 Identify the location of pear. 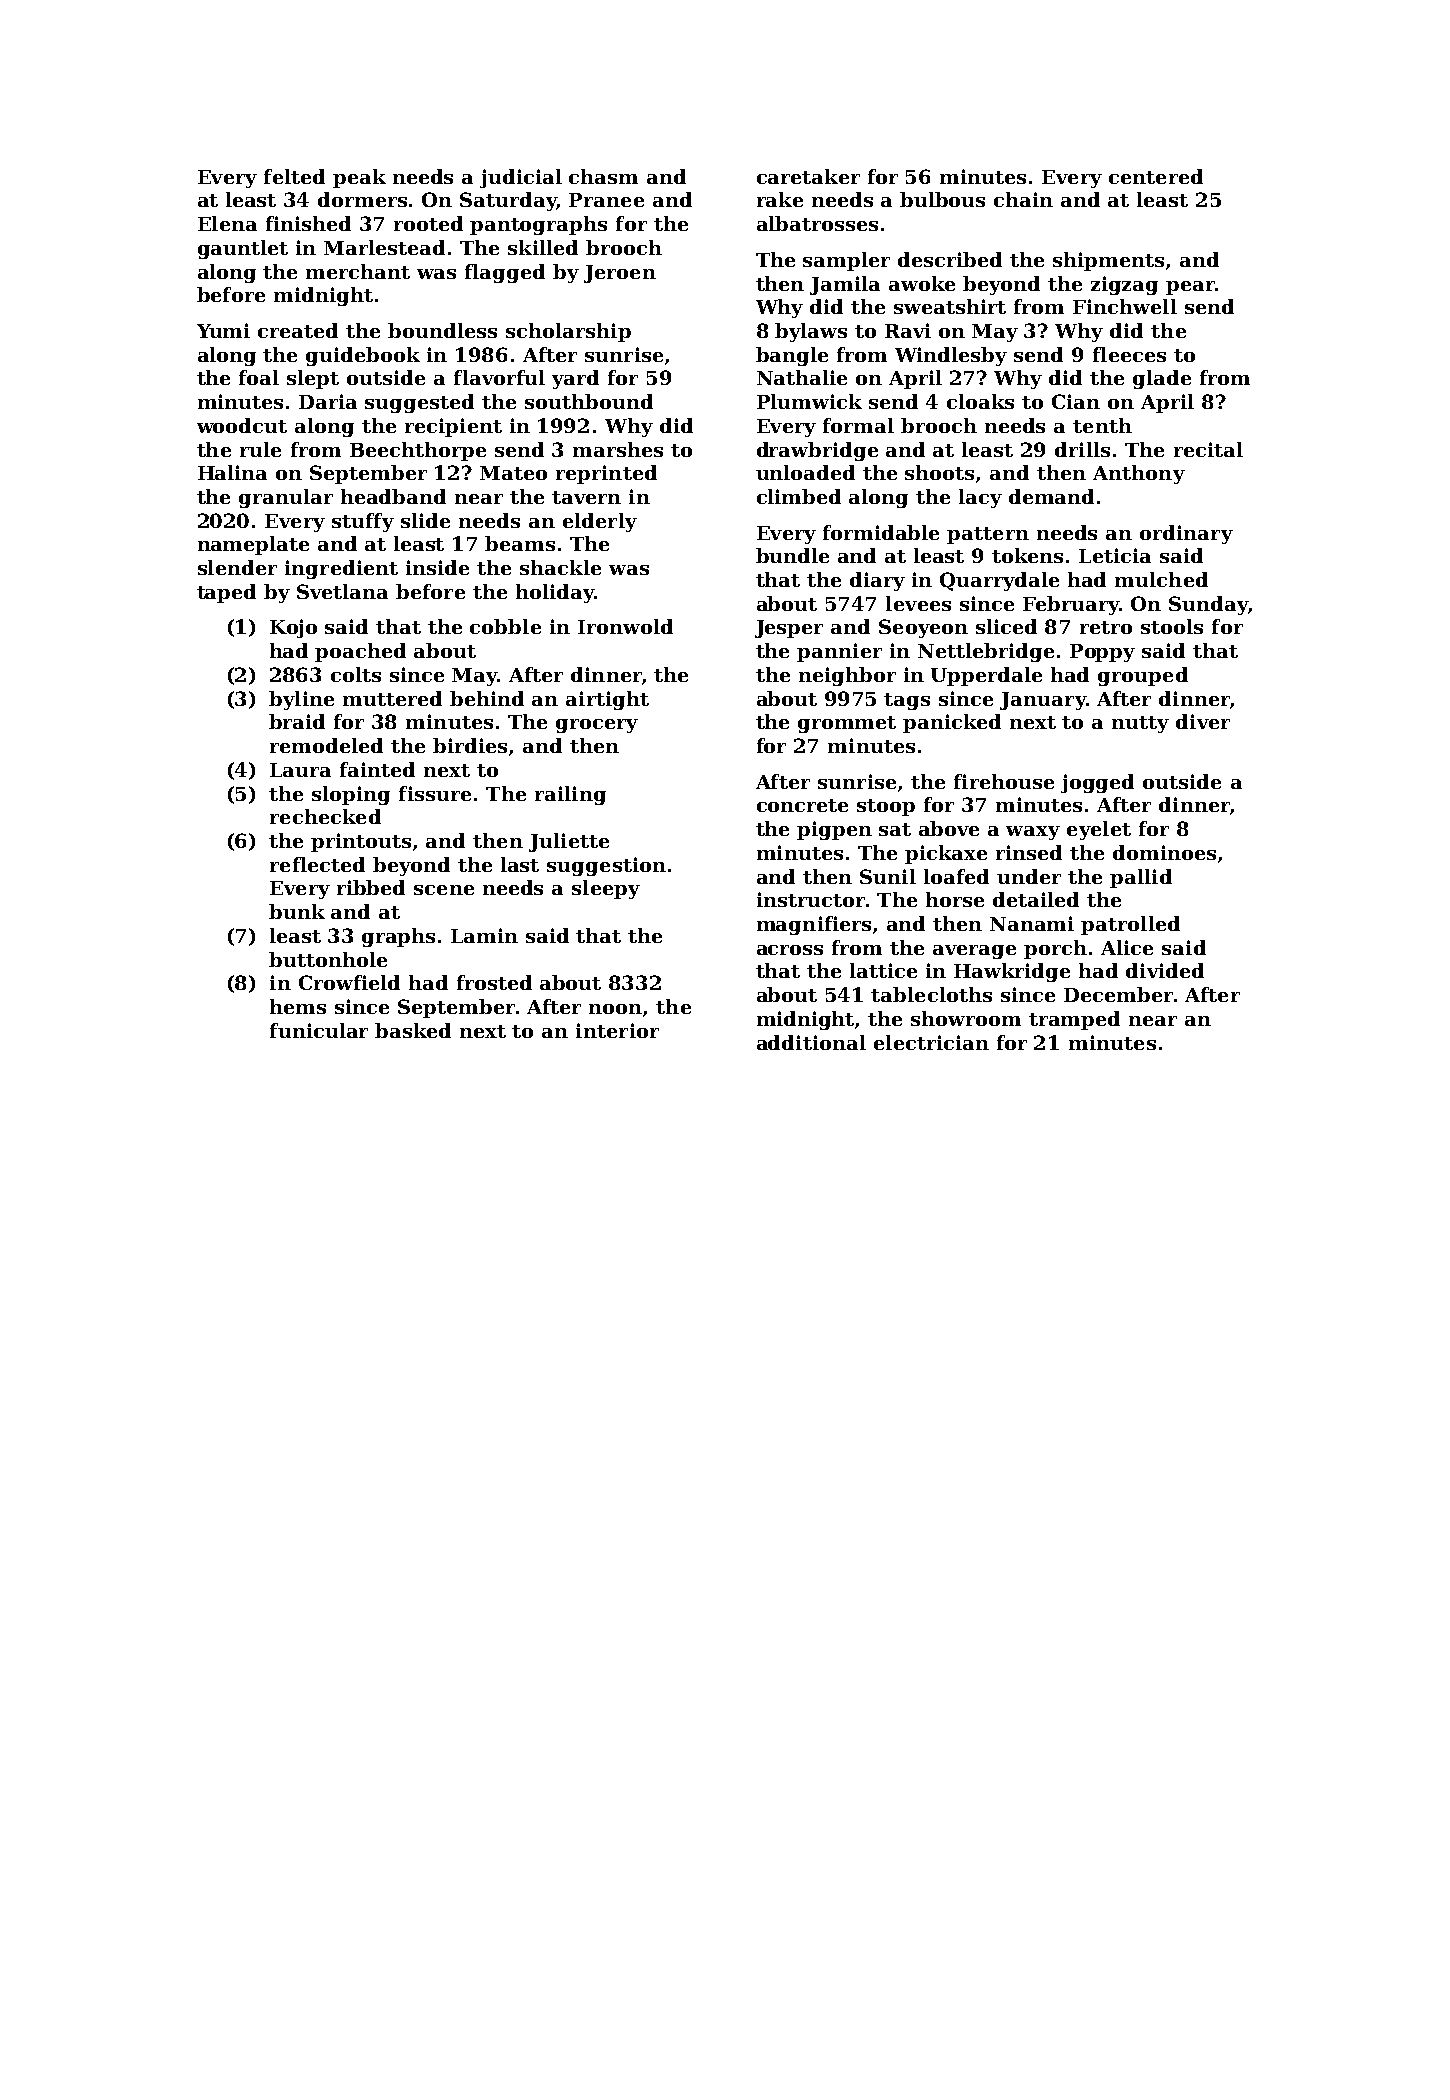
(1190, 288).
